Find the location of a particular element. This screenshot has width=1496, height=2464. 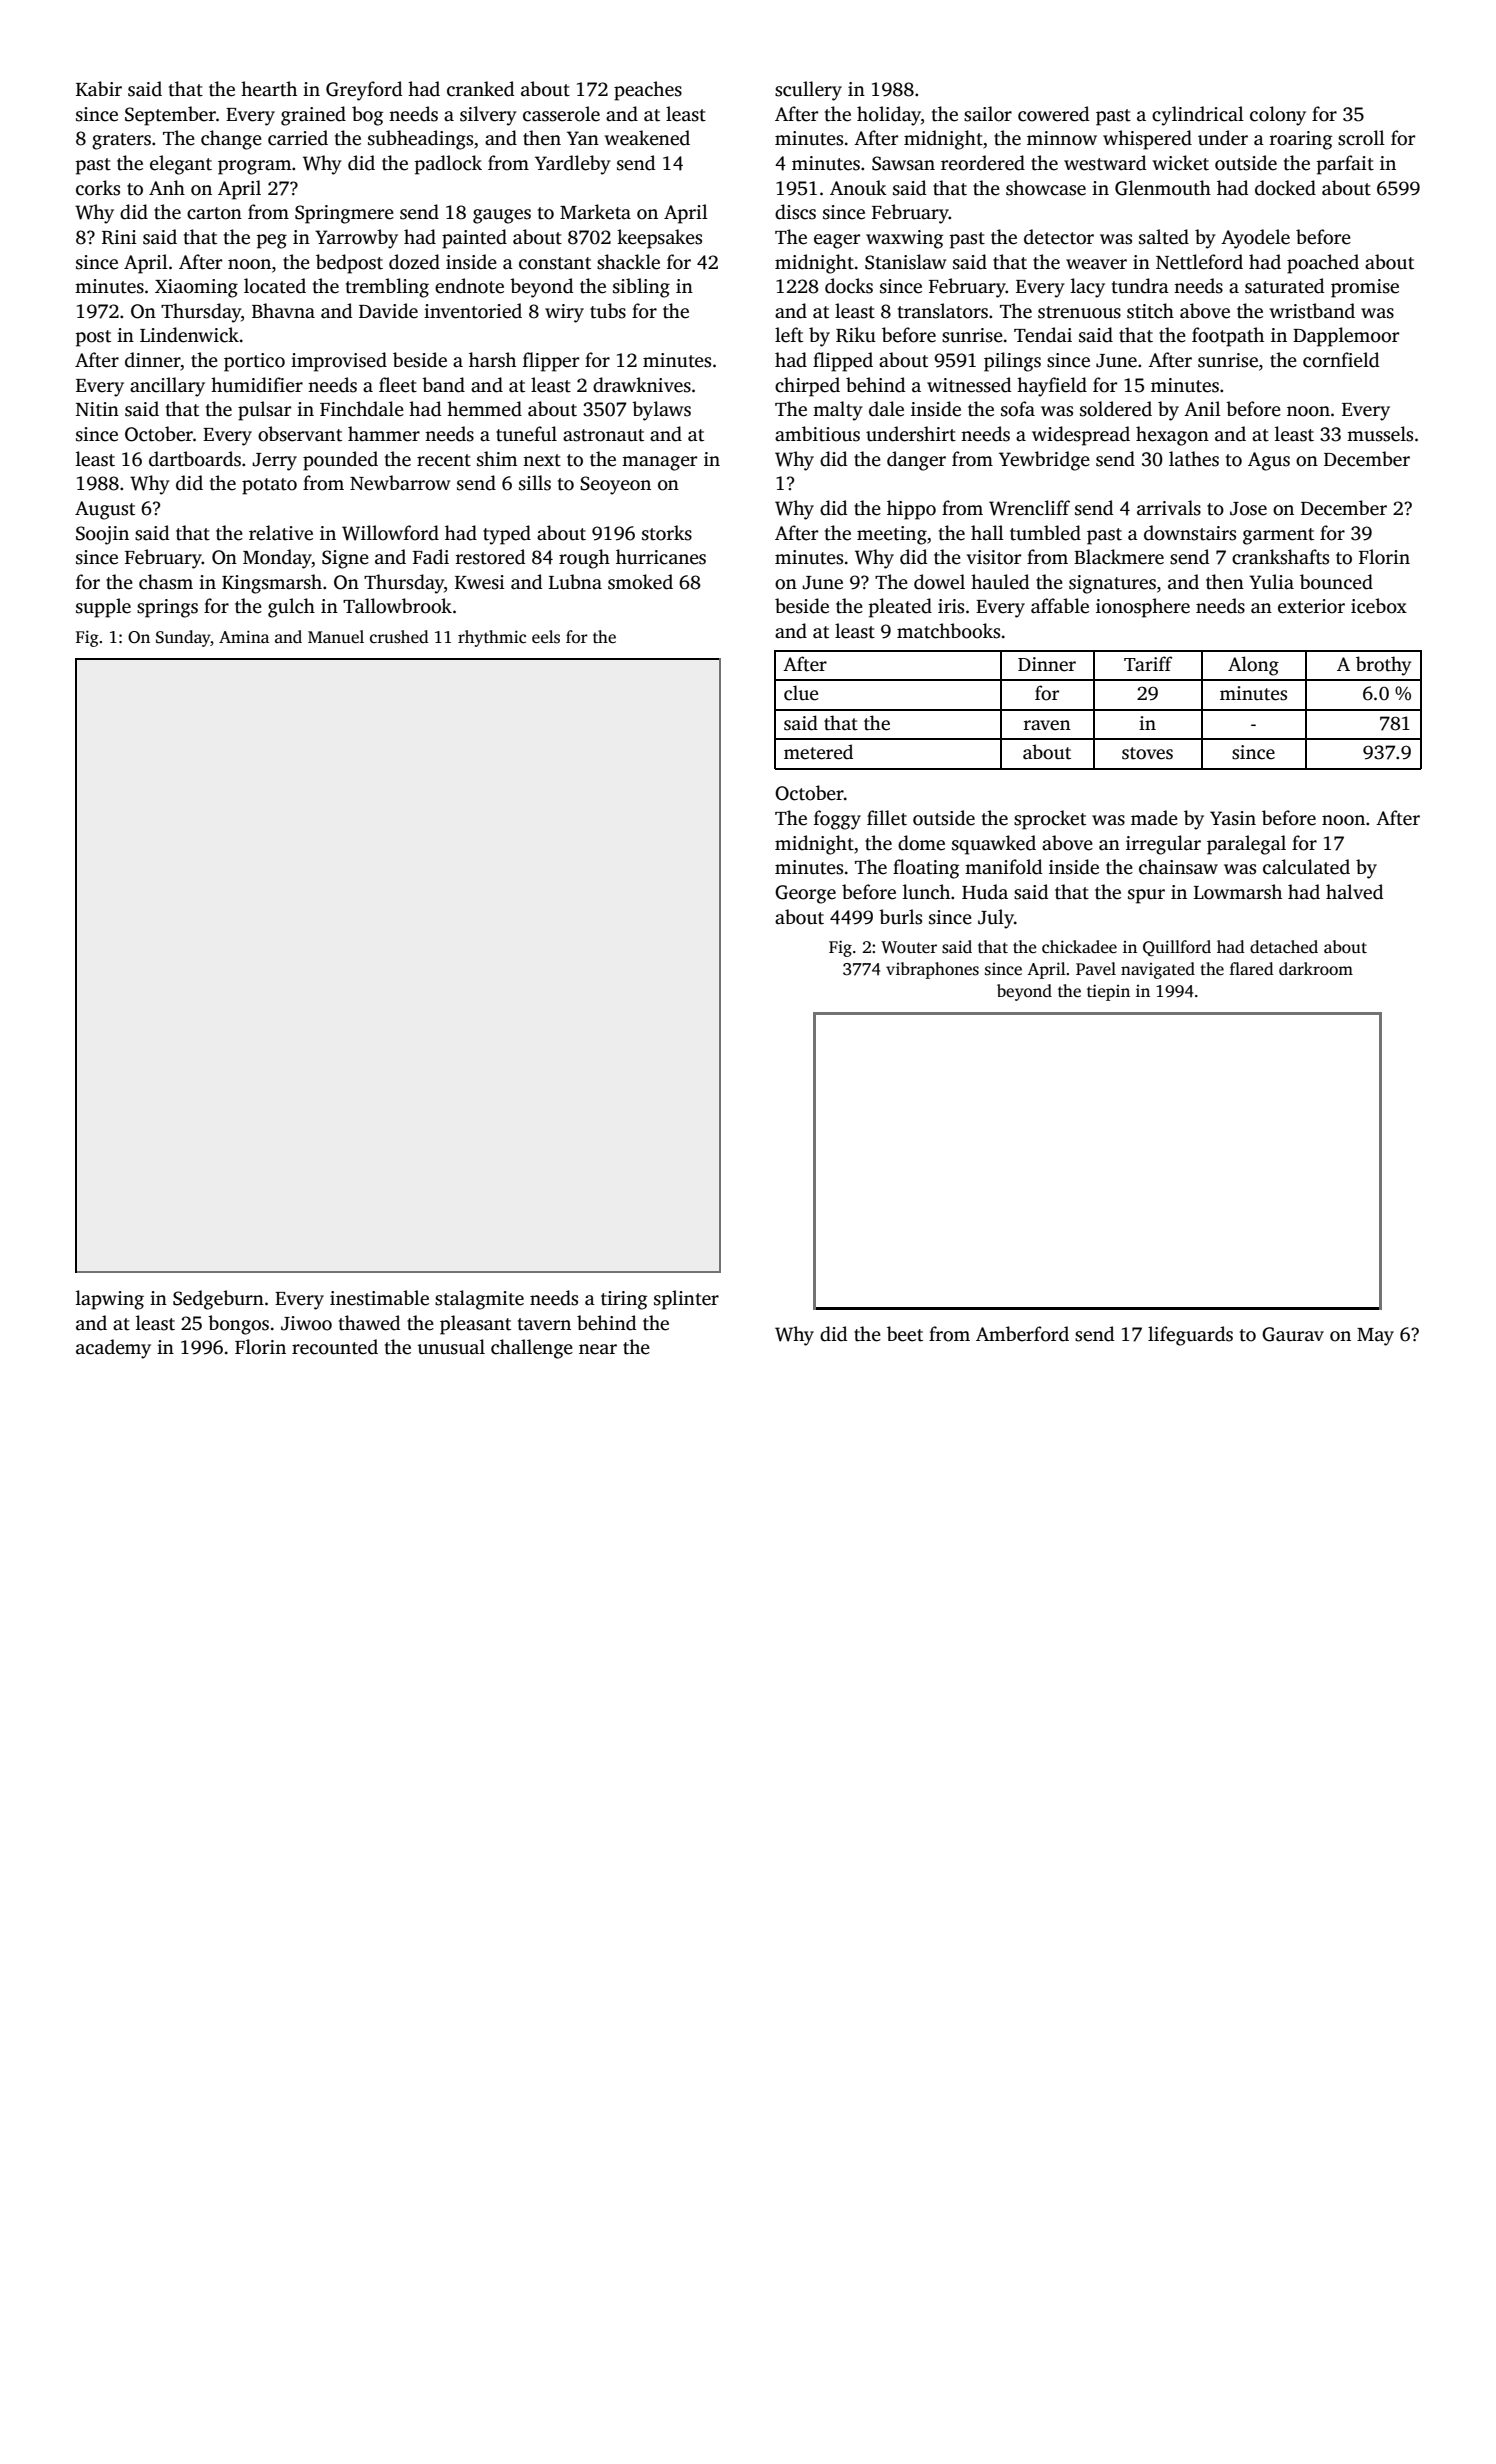

near is located at coordinates (598, 1349).
